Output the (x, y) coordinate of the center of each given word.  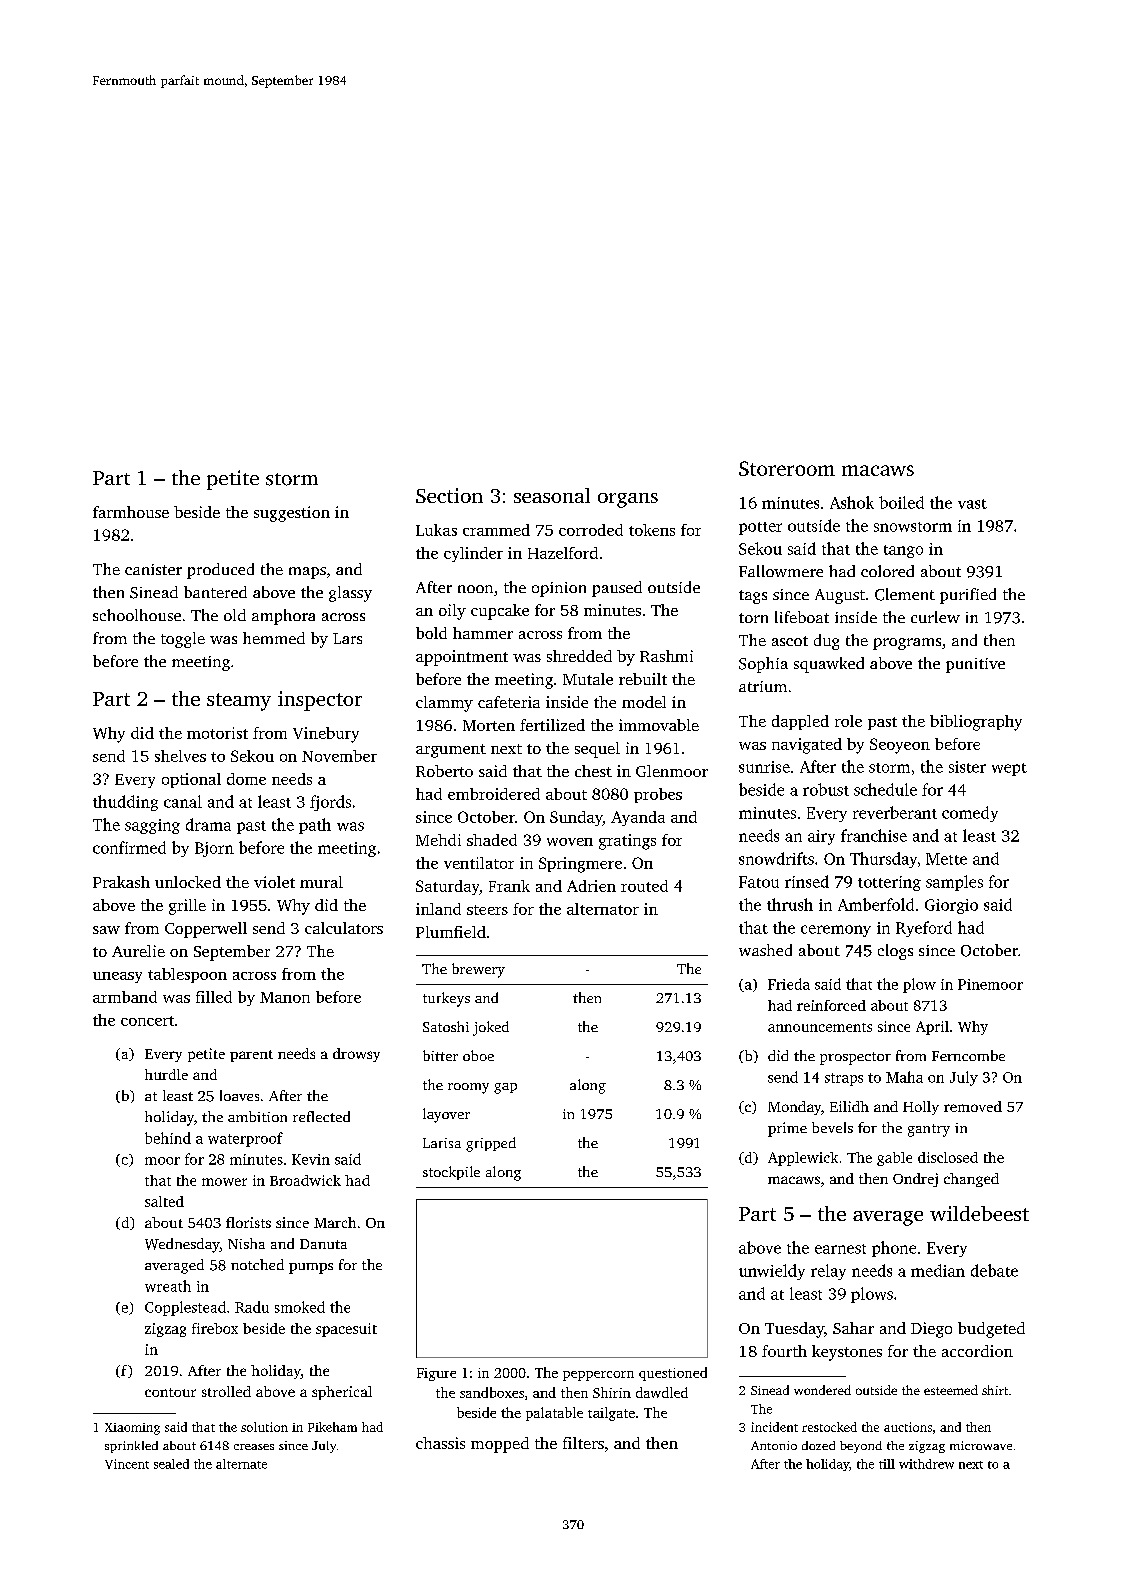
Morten (489, 725)
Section (449, 495)
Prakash (121, 882)
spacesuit (346, 1330)
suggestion (292, 514)
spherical (342, 1393)
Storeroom (787, 468)
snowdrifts (776, 858)
